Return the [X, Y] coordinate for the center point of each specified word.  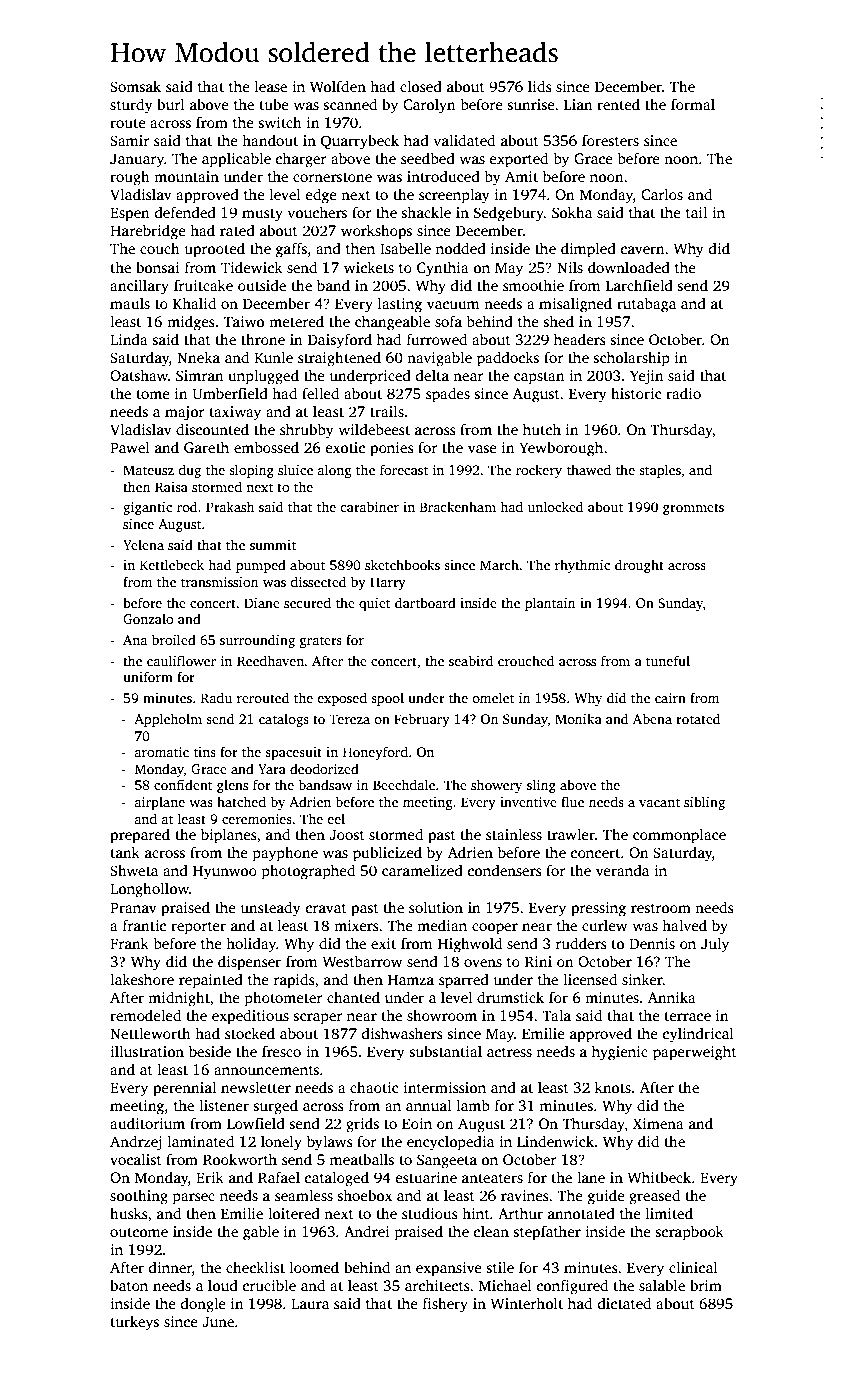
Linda [129, 339]
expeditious [250, 1017]
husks [129, 1213]
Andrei [366, 1231]
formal [693, 104]
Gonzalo [148, 618]
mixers [356, 925]
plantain [550, 604]
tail [696, 212]
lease [271, 86]
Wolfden [338, 86]
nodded [461, 248]
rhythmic [582, 566]
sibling [704, 803]
